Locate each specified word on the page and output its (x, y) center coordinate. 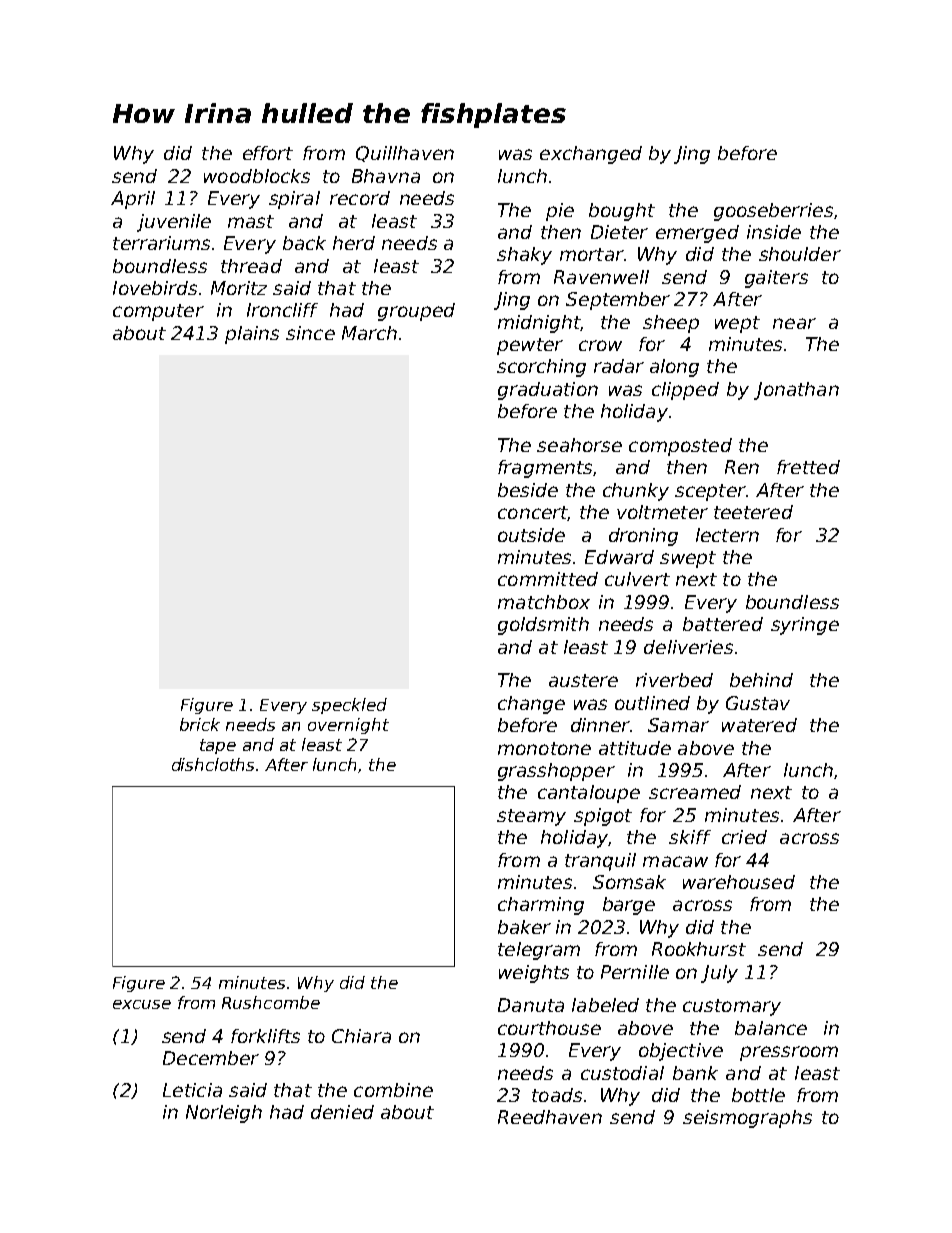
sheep (671, 324)
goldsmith (543, 626)
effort (268, 153)
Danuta (531, 1005)
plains (252, 335)
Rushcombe (271, 1002)
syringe (805, 626)
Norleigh (224, 1114)
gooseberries (773, 212)
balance (771, 1028)
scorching (541, 368)
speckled (349, 706)
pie (560, 212)
